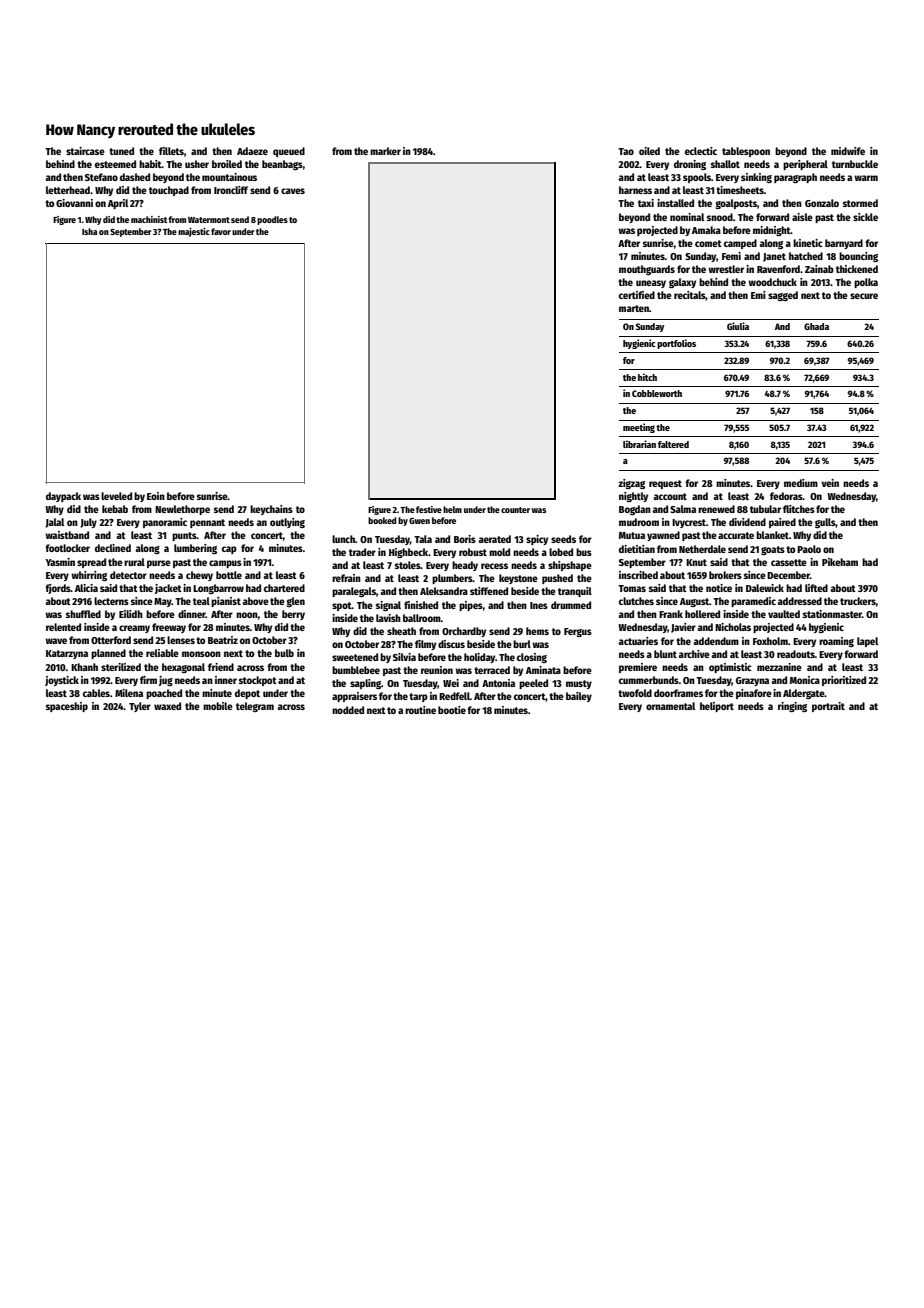 This screenshot has width=924, height=1308. Describe the element at coordinates (385, 151) in the screenshot. I see `marker` at that location.
